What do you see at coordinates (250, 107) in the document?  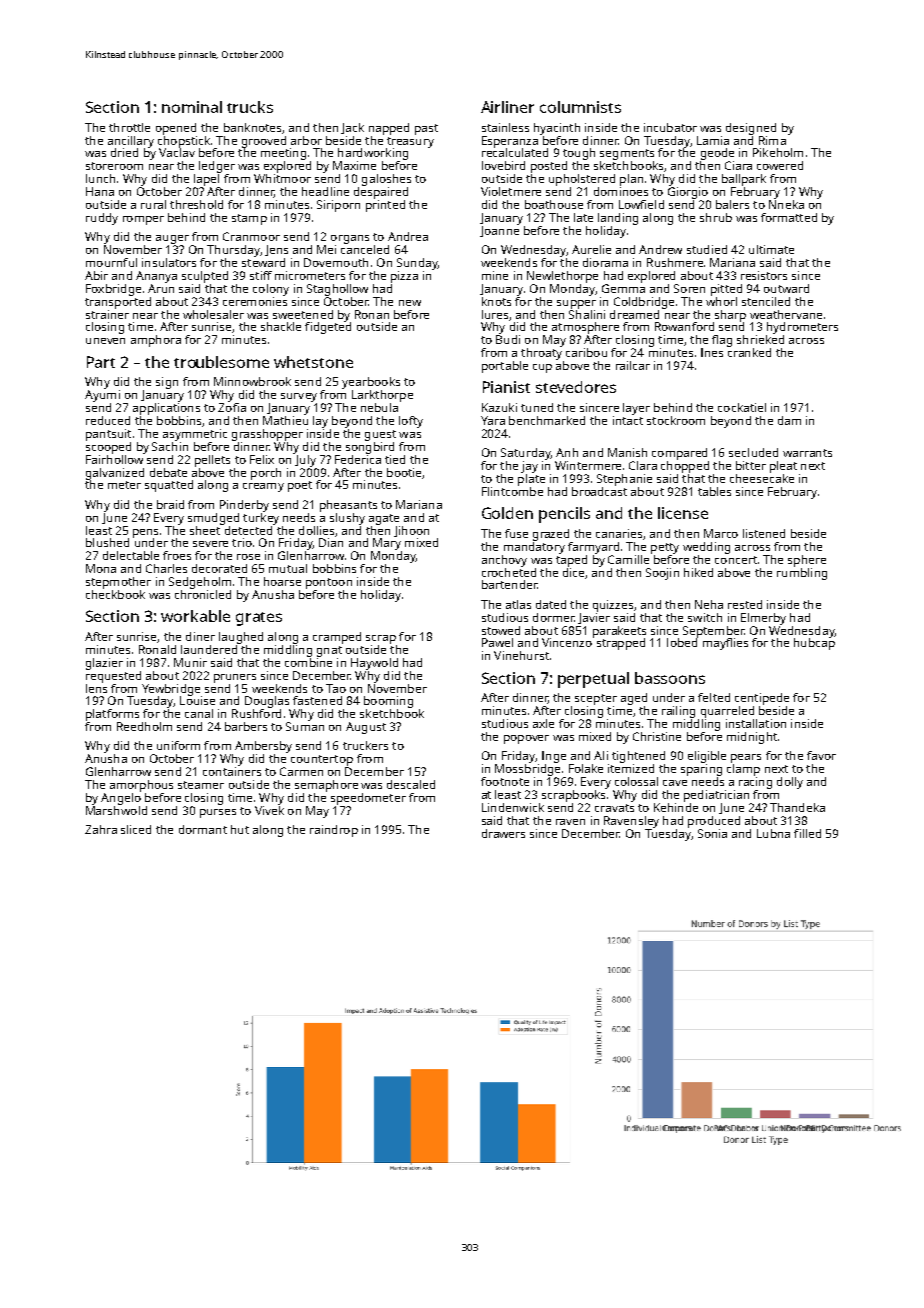 I see `trucks` at bounding box center [250, 107].
